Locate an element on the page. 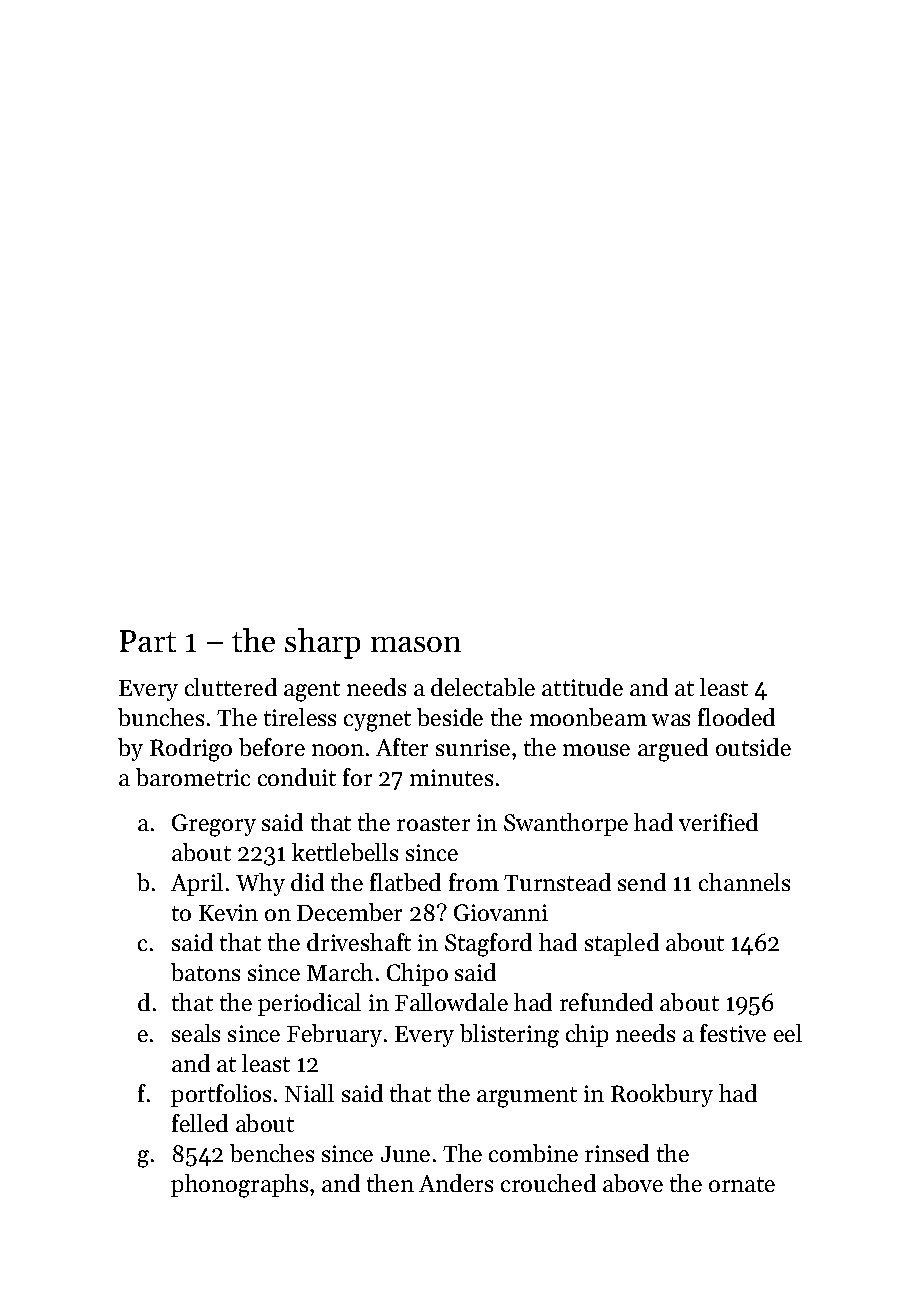 This page has height=1311, width=924. mason is located at coordinates (416, 644).
